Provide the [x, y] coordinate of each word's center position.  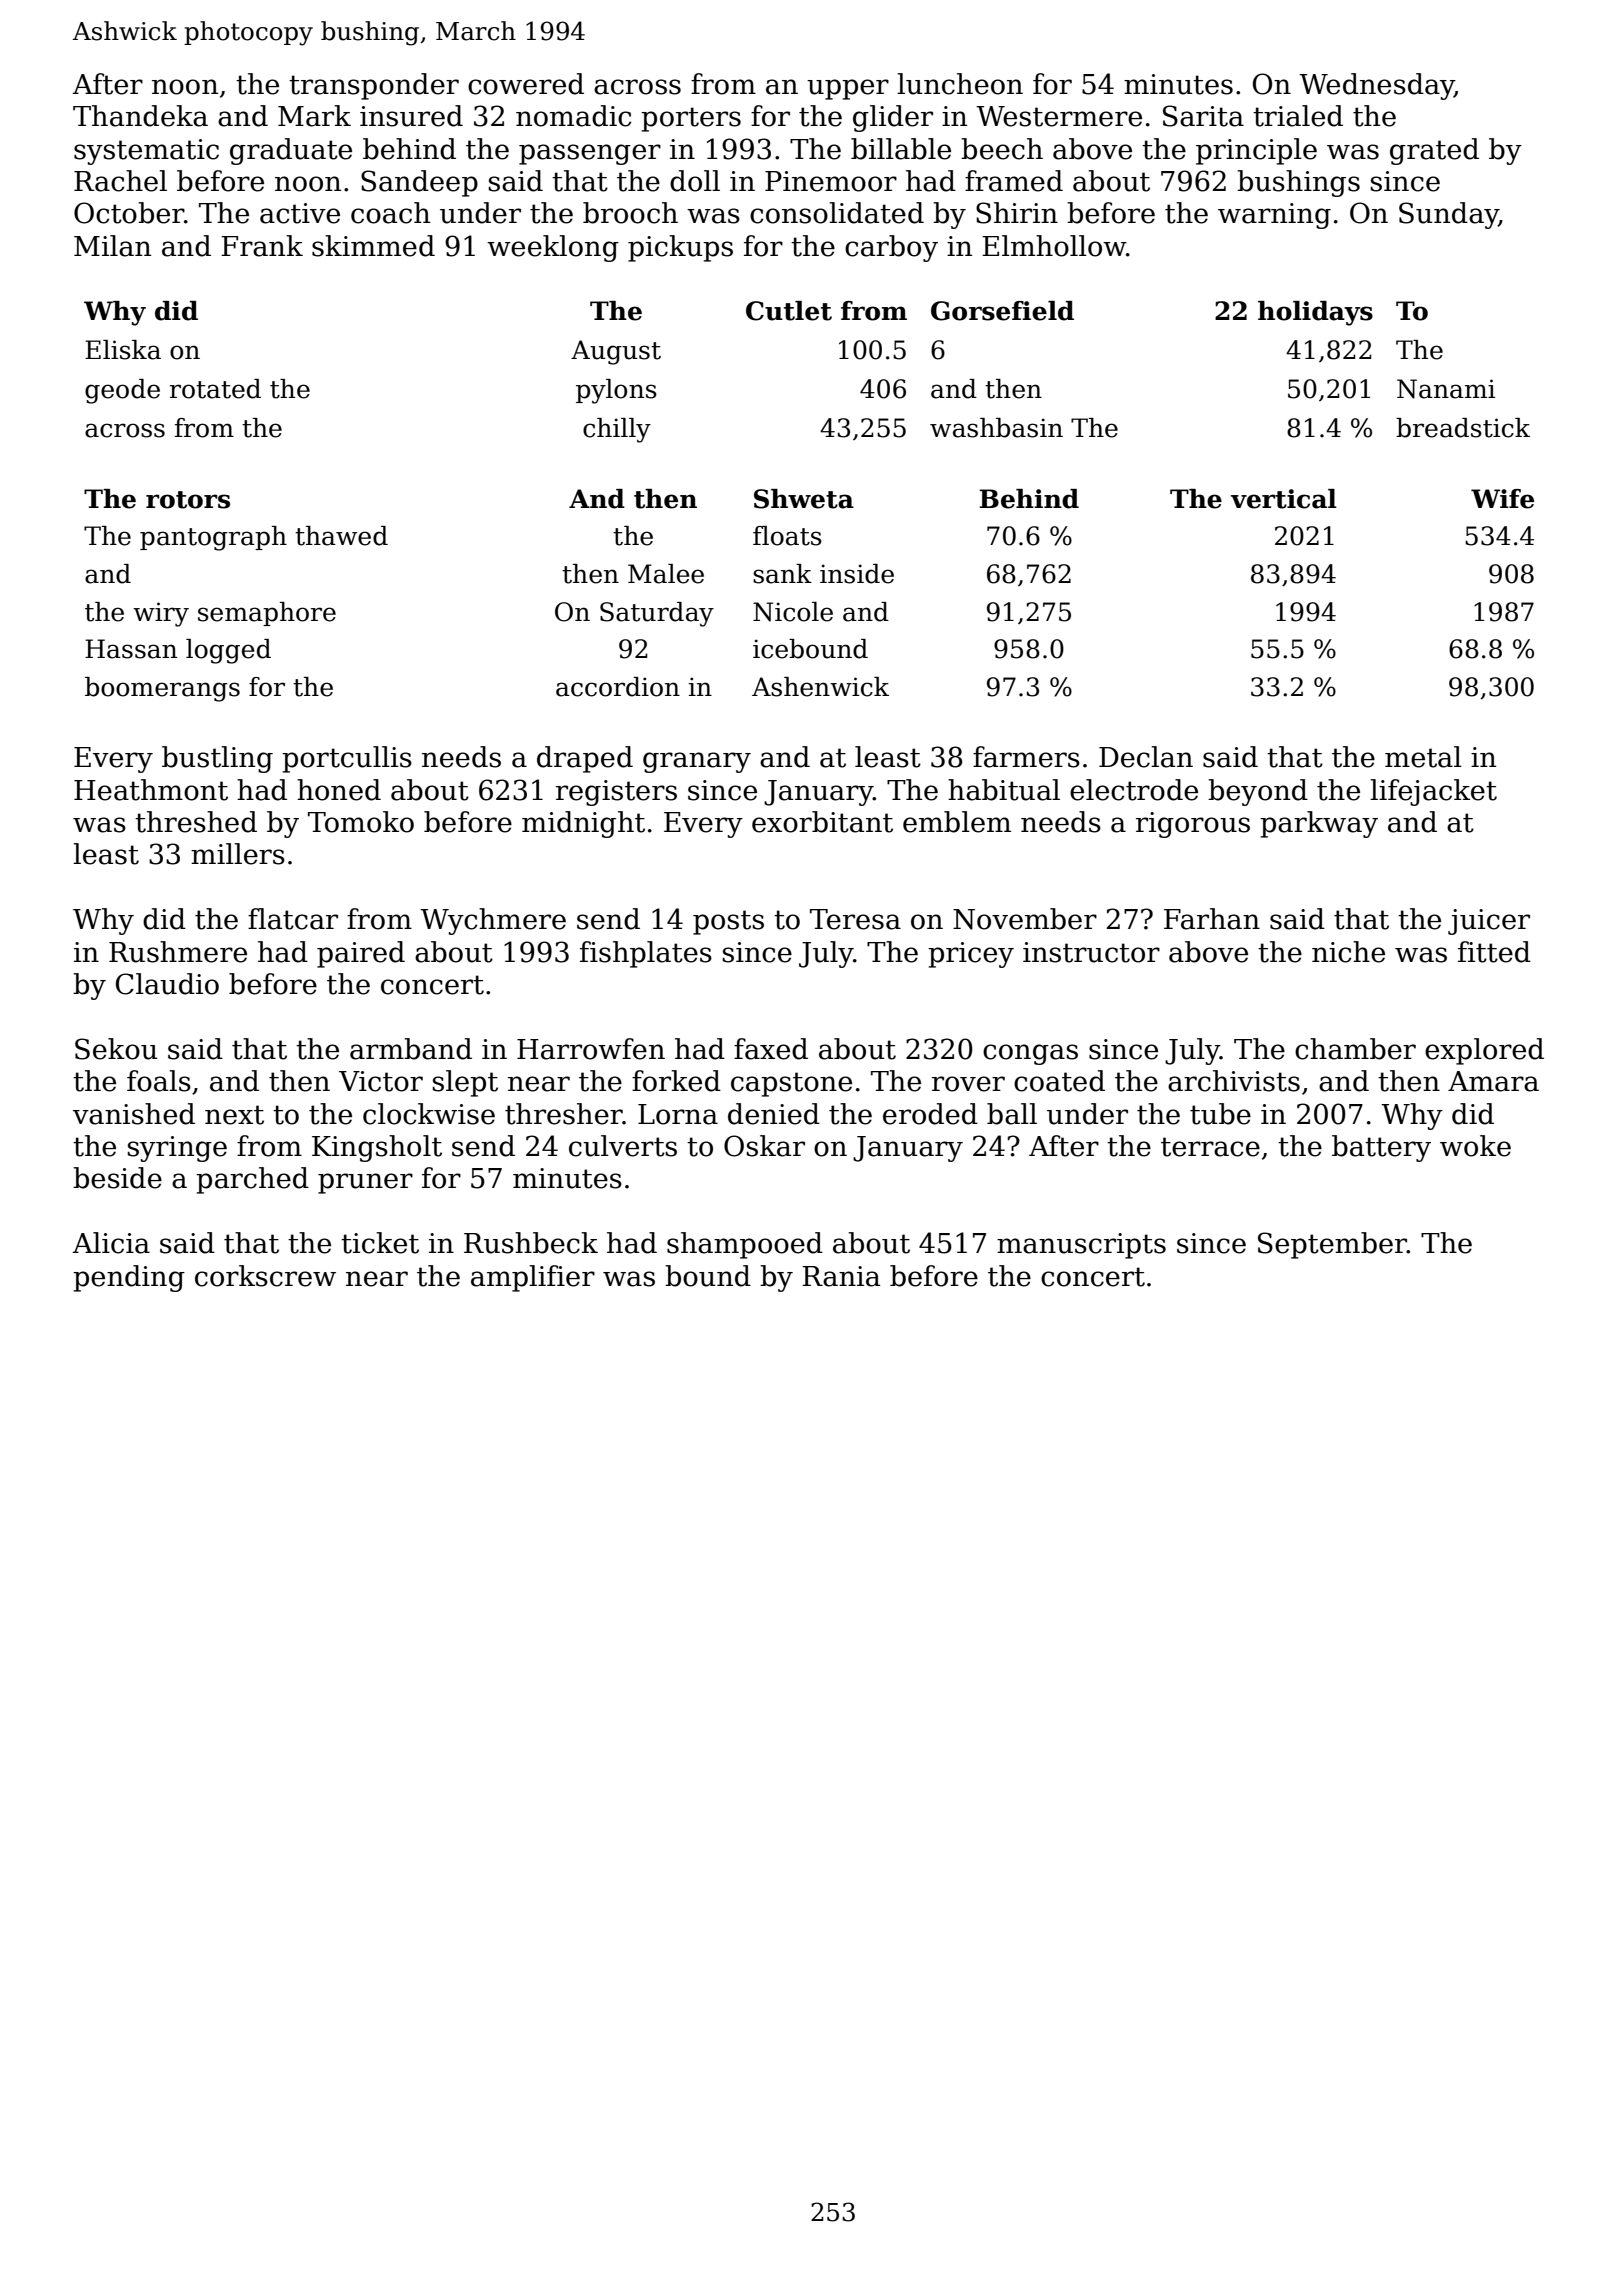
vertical [1284, 499]
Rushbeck [531, 1243]
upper [848, 89]
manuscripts [1081, 1246]
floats [787, 536]
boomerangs [162, 689]
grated [1434, 151]
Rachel [120, 181]
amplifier [533, 1278]
